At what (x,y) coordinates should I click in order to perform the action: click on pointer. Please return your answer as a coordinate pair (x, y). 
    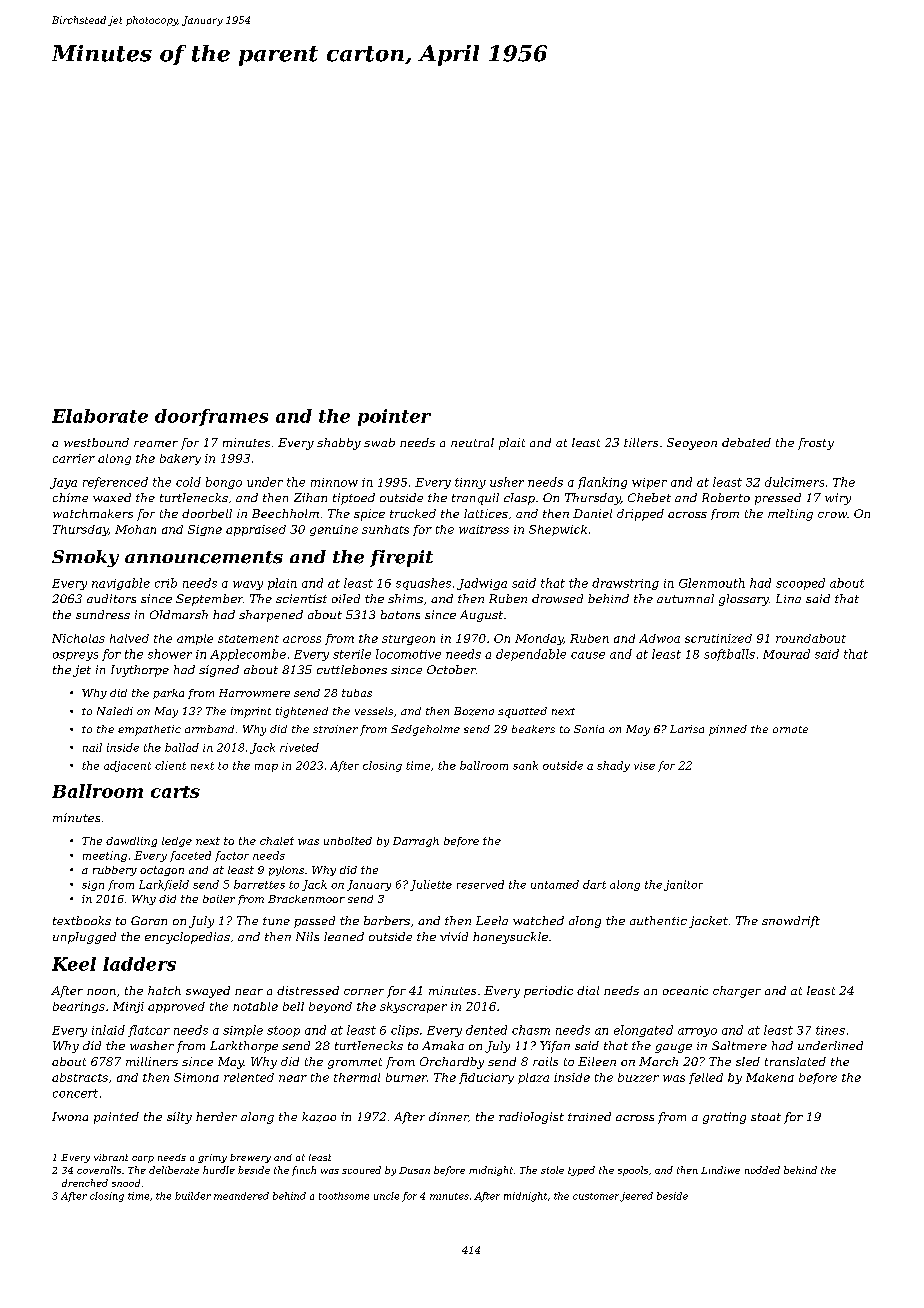
    Looking at the image, I should click on (394, 417).
